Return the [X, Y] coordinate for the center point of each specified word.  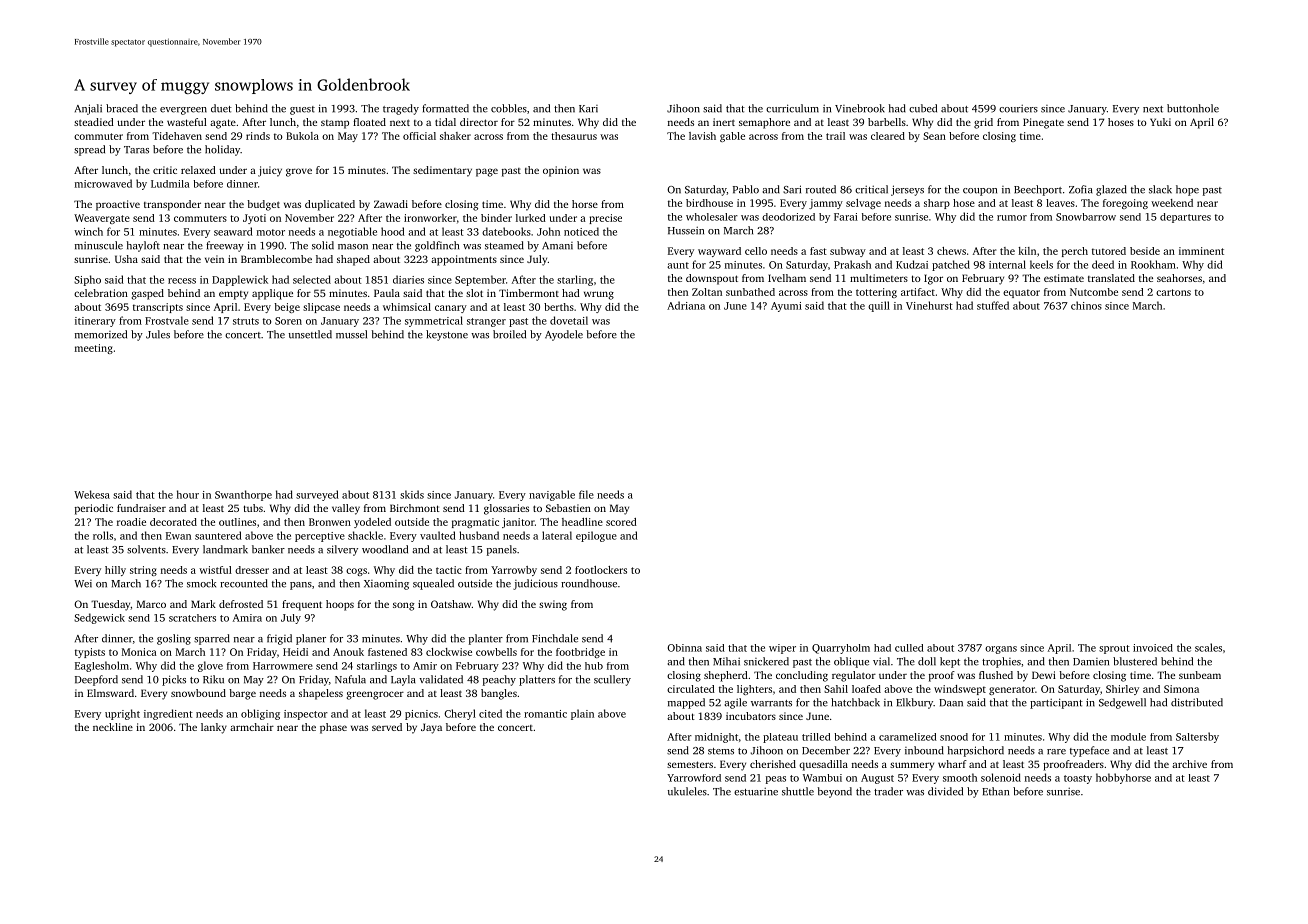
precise [605, 219]
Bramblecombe [276, 259]
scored [621, 522]
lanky [214, 728]
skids [412, 494]
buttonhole [1193, 108]
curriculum [792, 108]
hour [188, 494]
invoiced [1153, 648]
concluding [802, 676]
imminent [1201, 251]
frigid [279, 639]
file [586, 494]
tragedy [401, 109]
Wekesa [92, 494]
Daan [951, 703]
